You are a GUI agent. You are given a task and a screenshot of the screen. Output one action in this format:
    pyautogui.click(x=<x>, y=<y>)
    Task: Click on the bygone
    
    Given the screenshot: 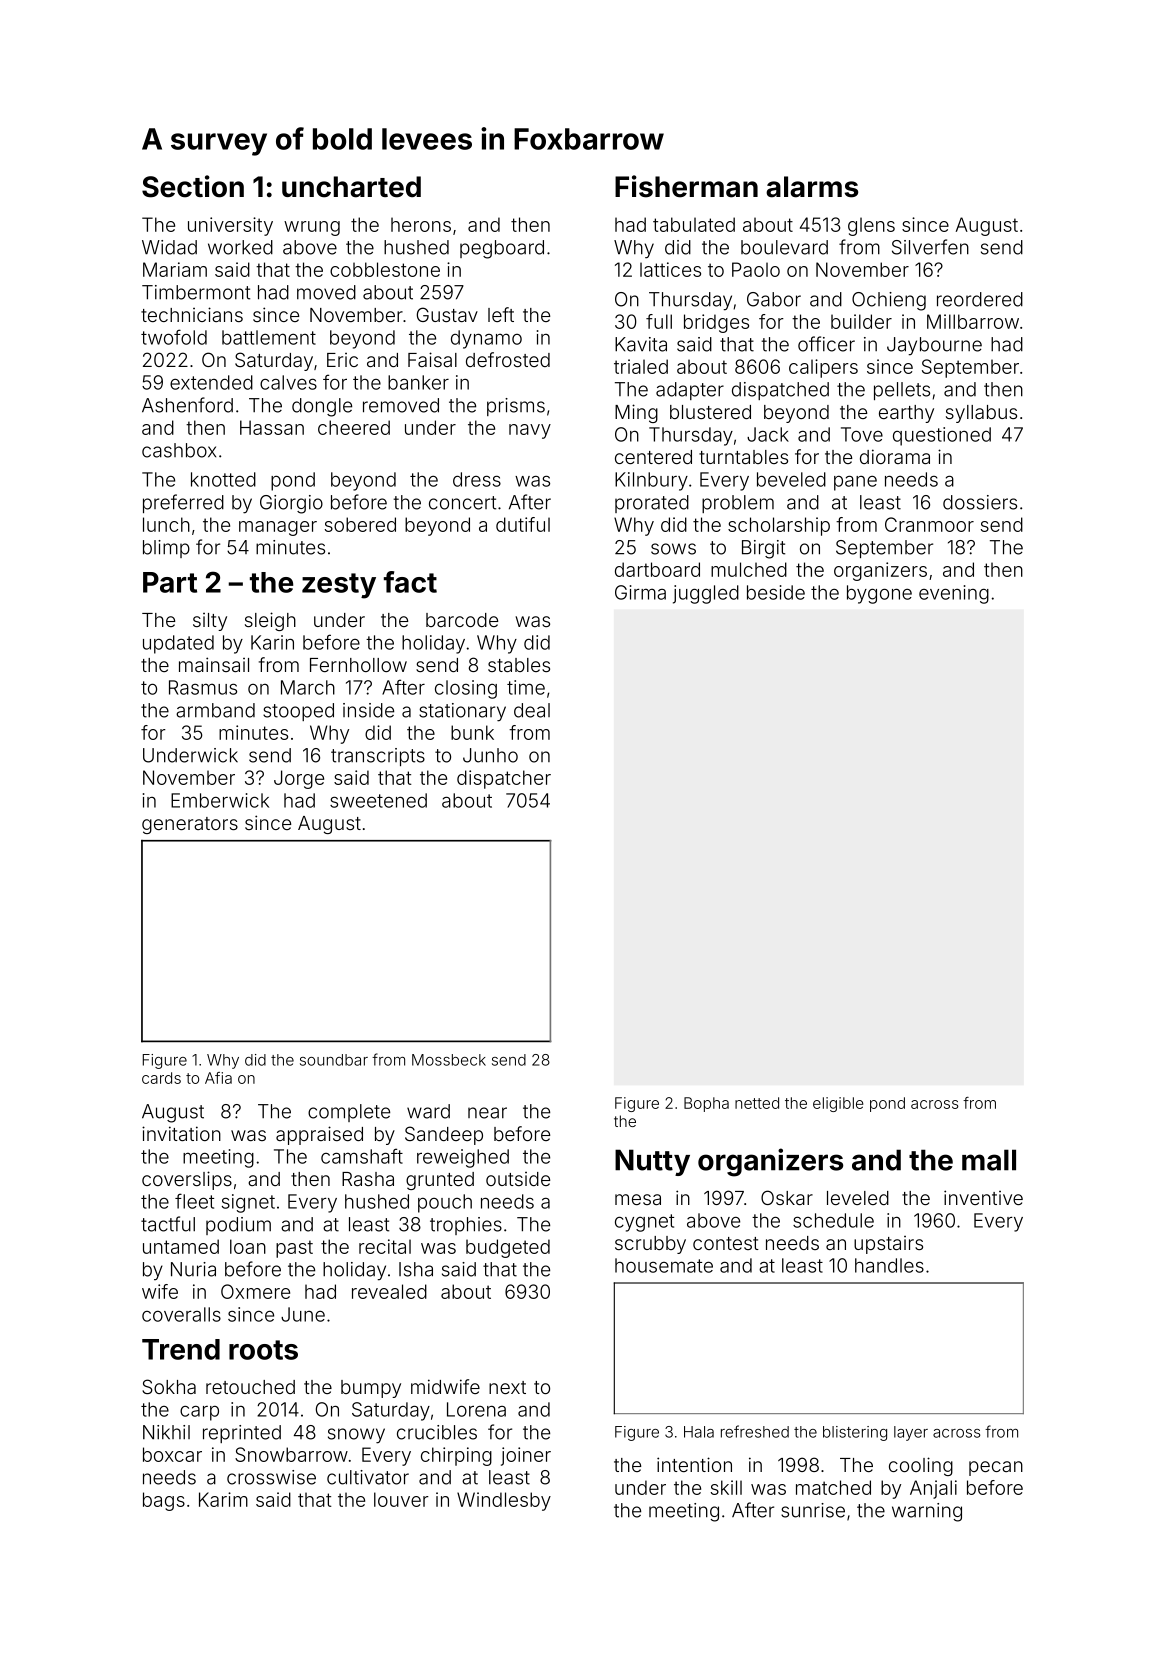 What is the action you would take?
    pyautogui.click(x=879, y=594)
